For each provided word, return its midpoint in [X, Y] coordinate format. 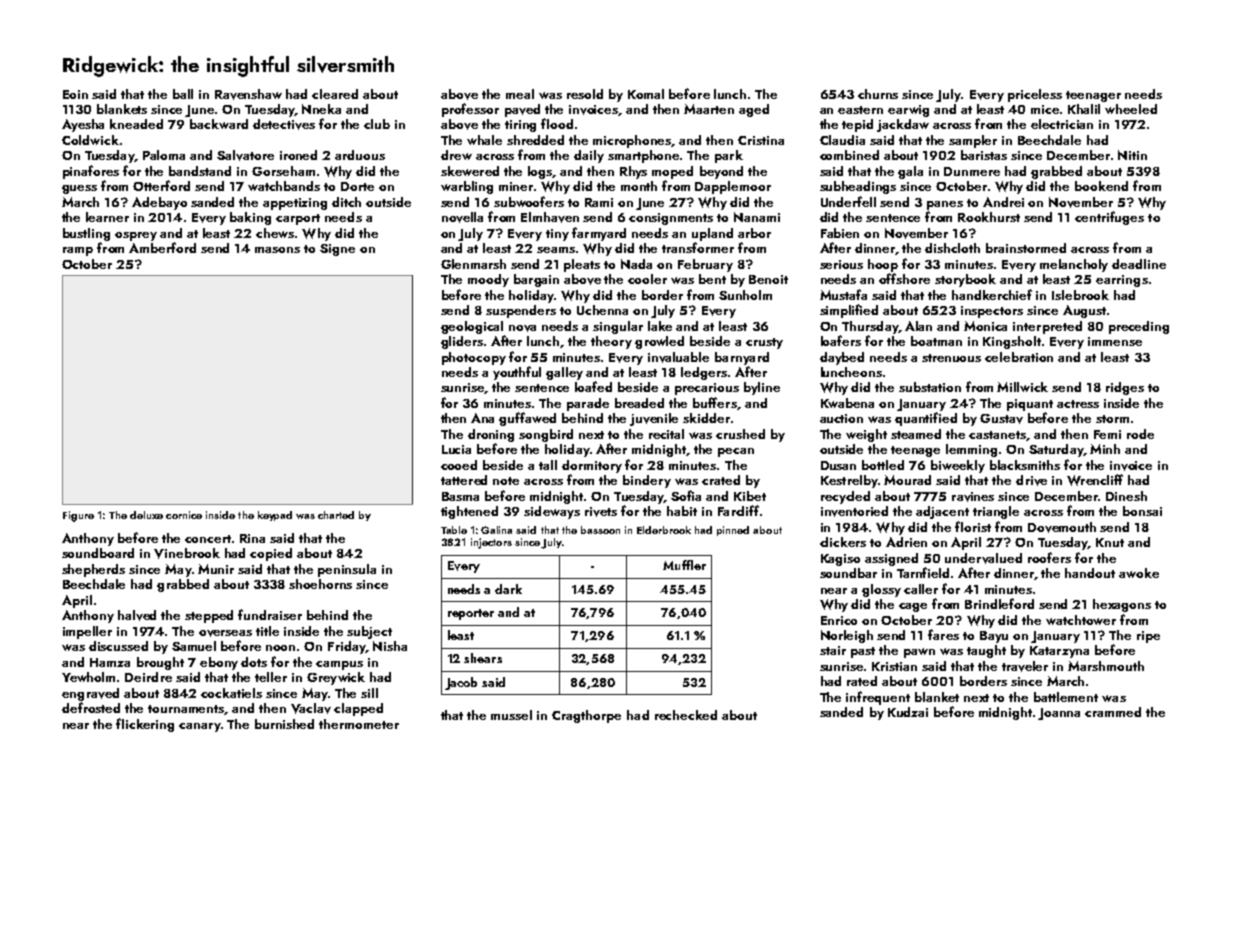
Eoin [75, 94]
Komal [646, 94]
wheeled [1131, 109]
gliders [462, 342]
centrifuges [1109, 218]
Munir [216, 569]
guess [79, 189]
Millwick [1022, 387]
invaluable [678, 357]
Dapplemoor [733, 187]
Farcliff [738, 510]
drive [1031, 480]
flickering [145, 725]
